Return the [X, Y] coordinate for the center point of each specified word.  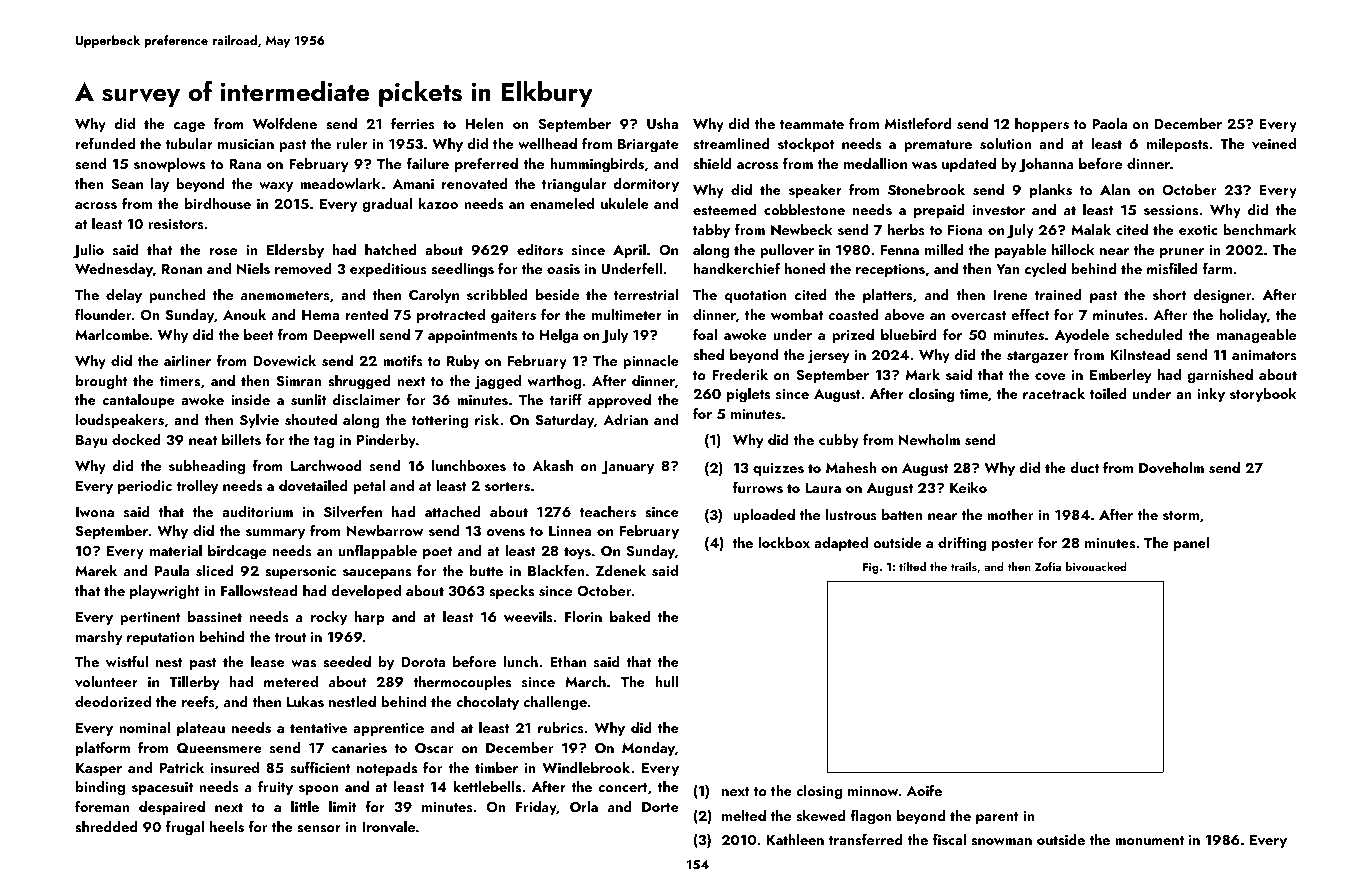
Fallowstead [259, 590]
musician [246, 144]
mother [1010, 514]
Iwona [95, 512]
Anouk [244, 314]
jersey [829, 357]
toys [577, 553]
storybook [1263, 395]
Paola [1109, 123]
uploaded [764, 516]
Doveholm [1171, 468]
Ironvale [388, 827]
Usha [662, 124]
